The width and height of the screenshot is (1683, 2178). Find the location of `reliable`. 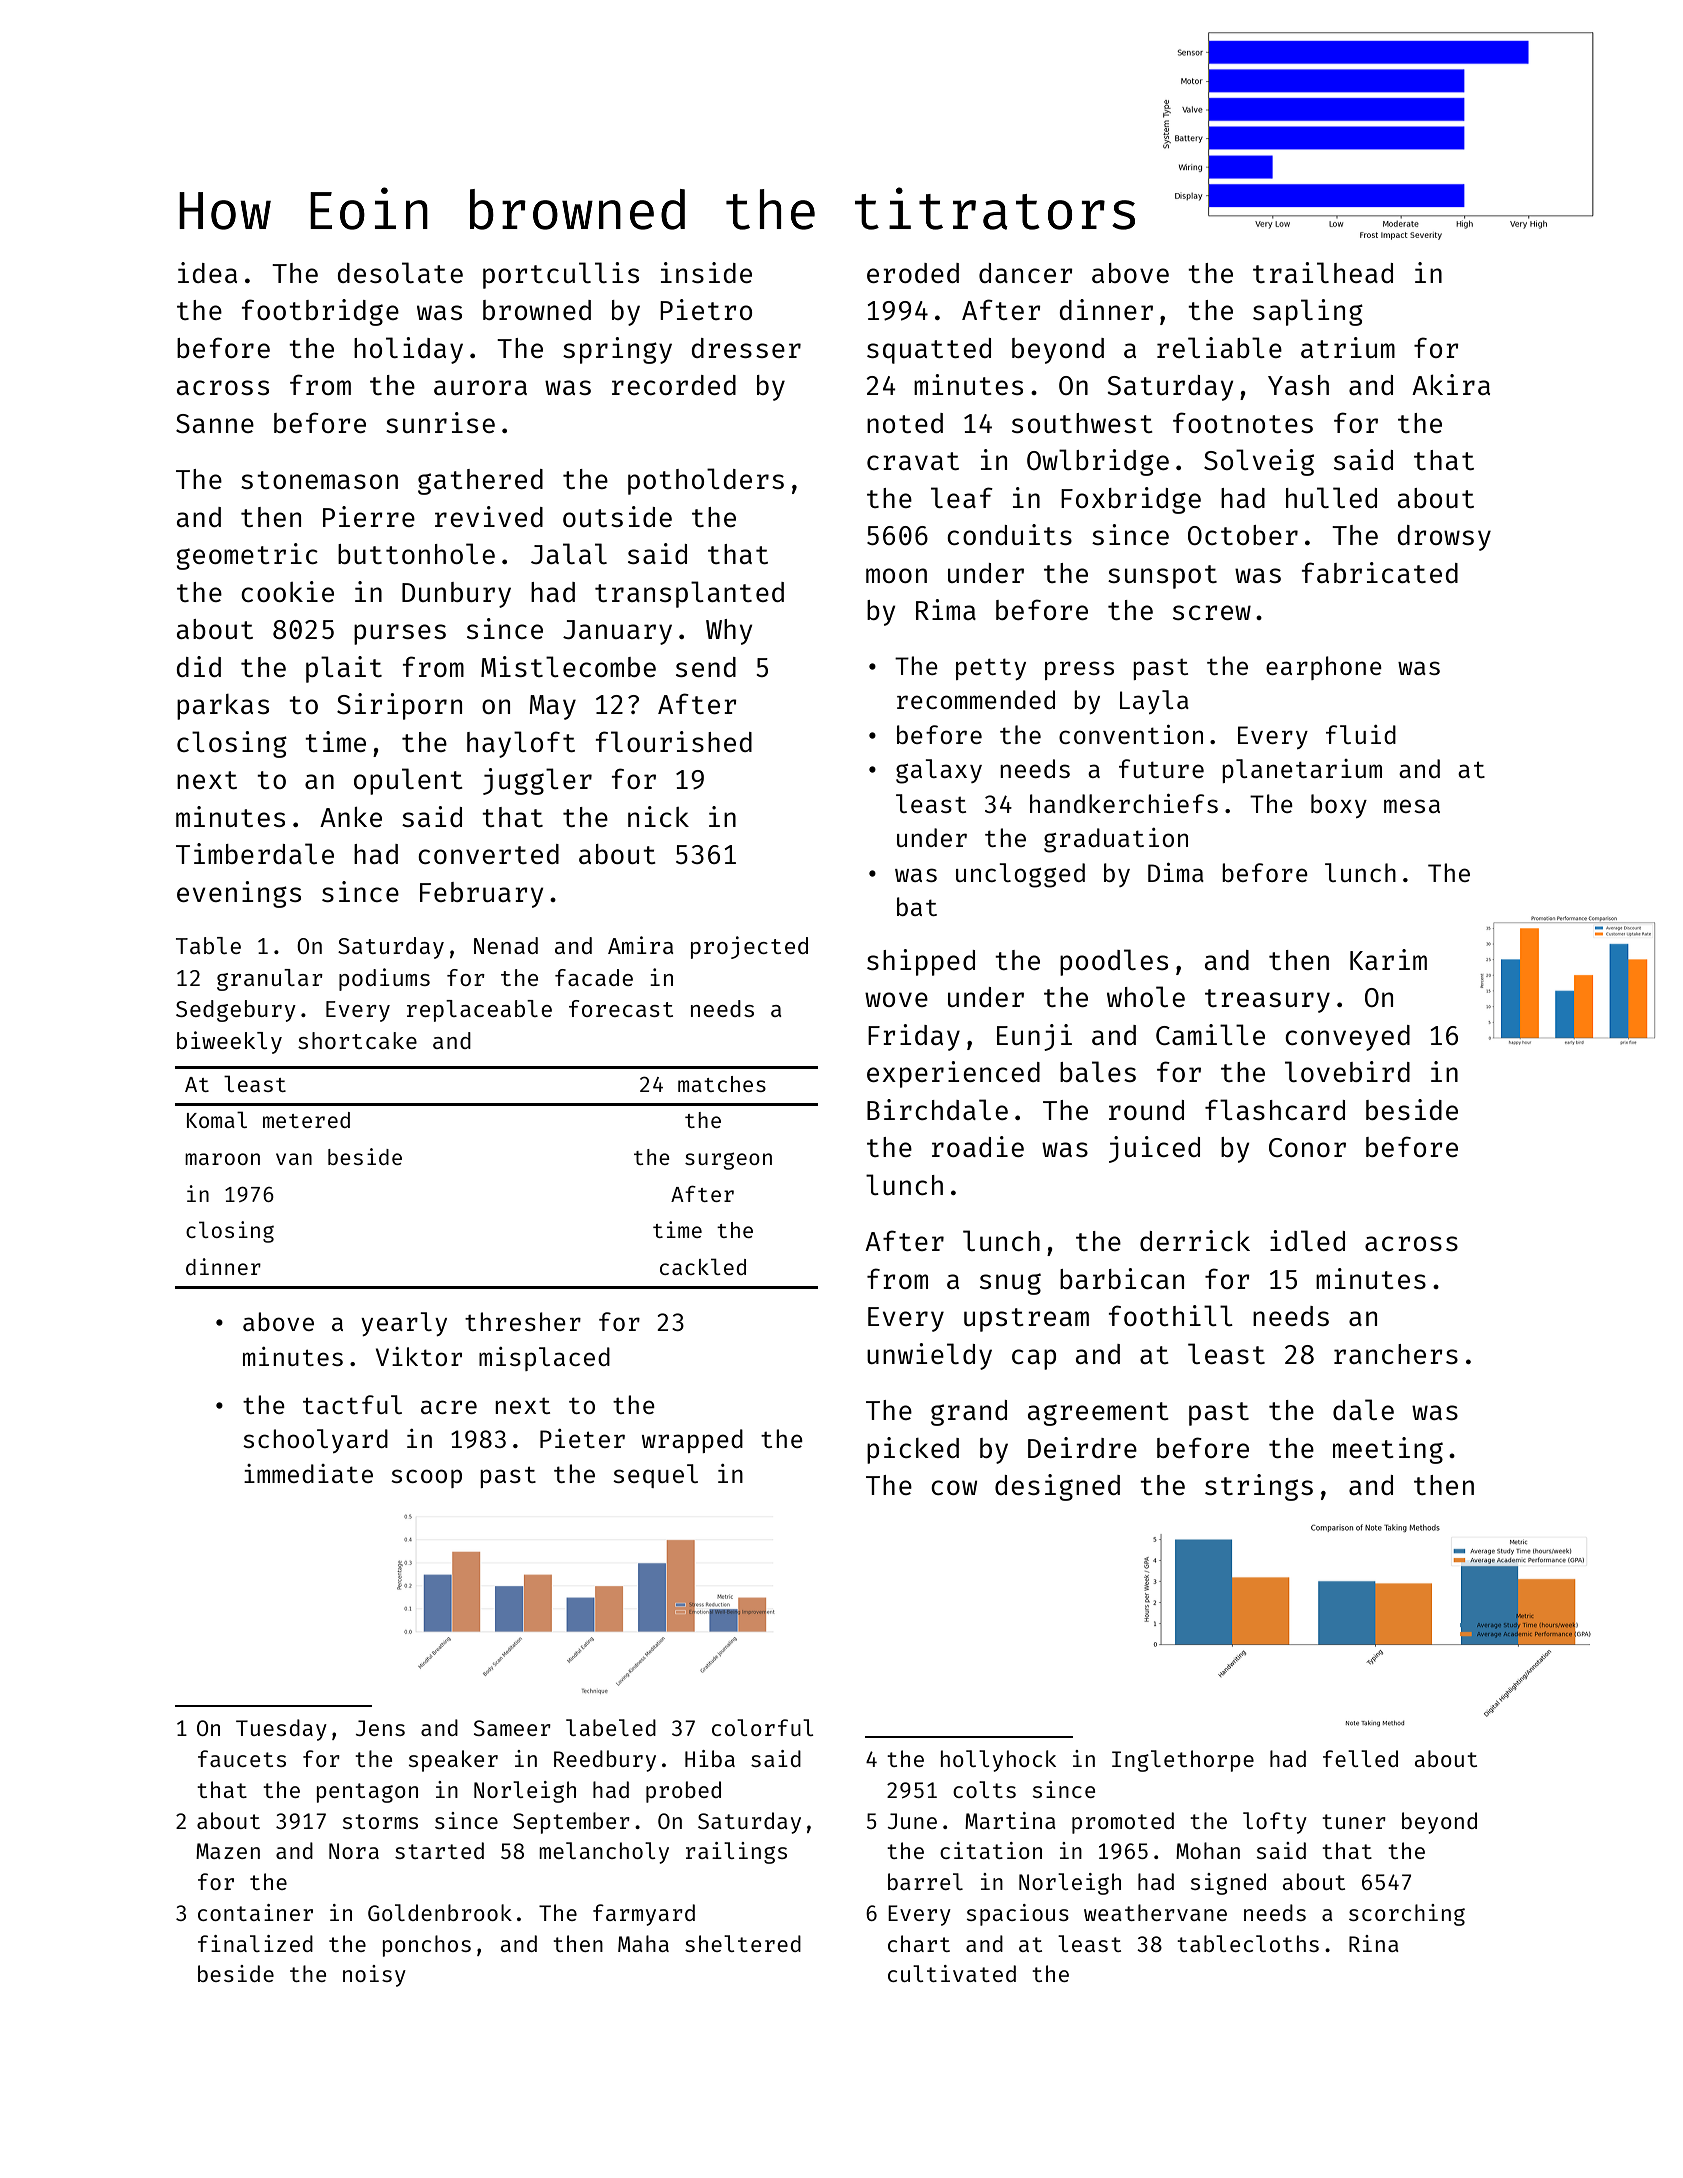

reliable is located at coordinates (1219, 347).
